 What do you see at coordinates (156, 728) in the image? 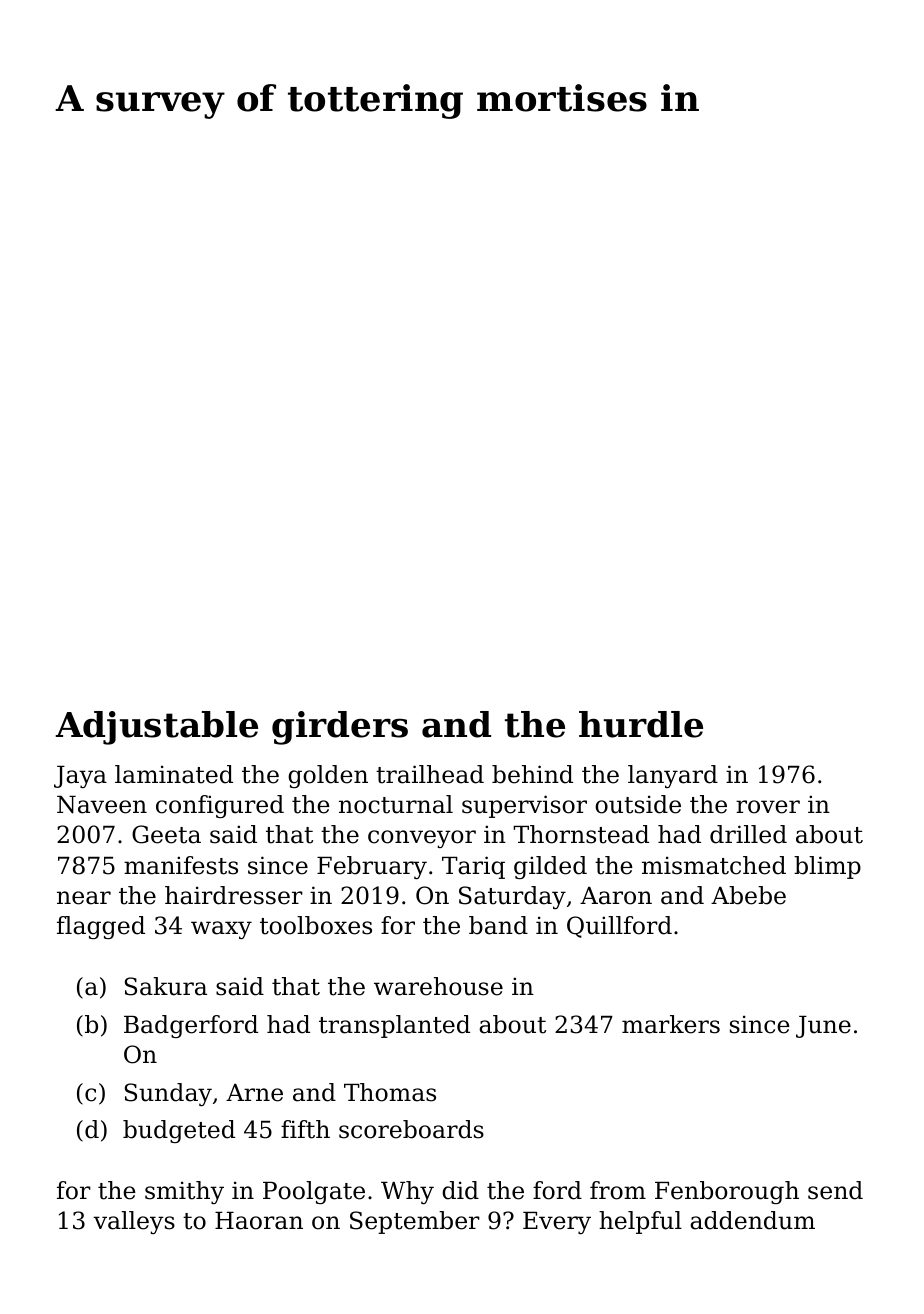
I see `Adjustable` at bounding box center [156, 728].
